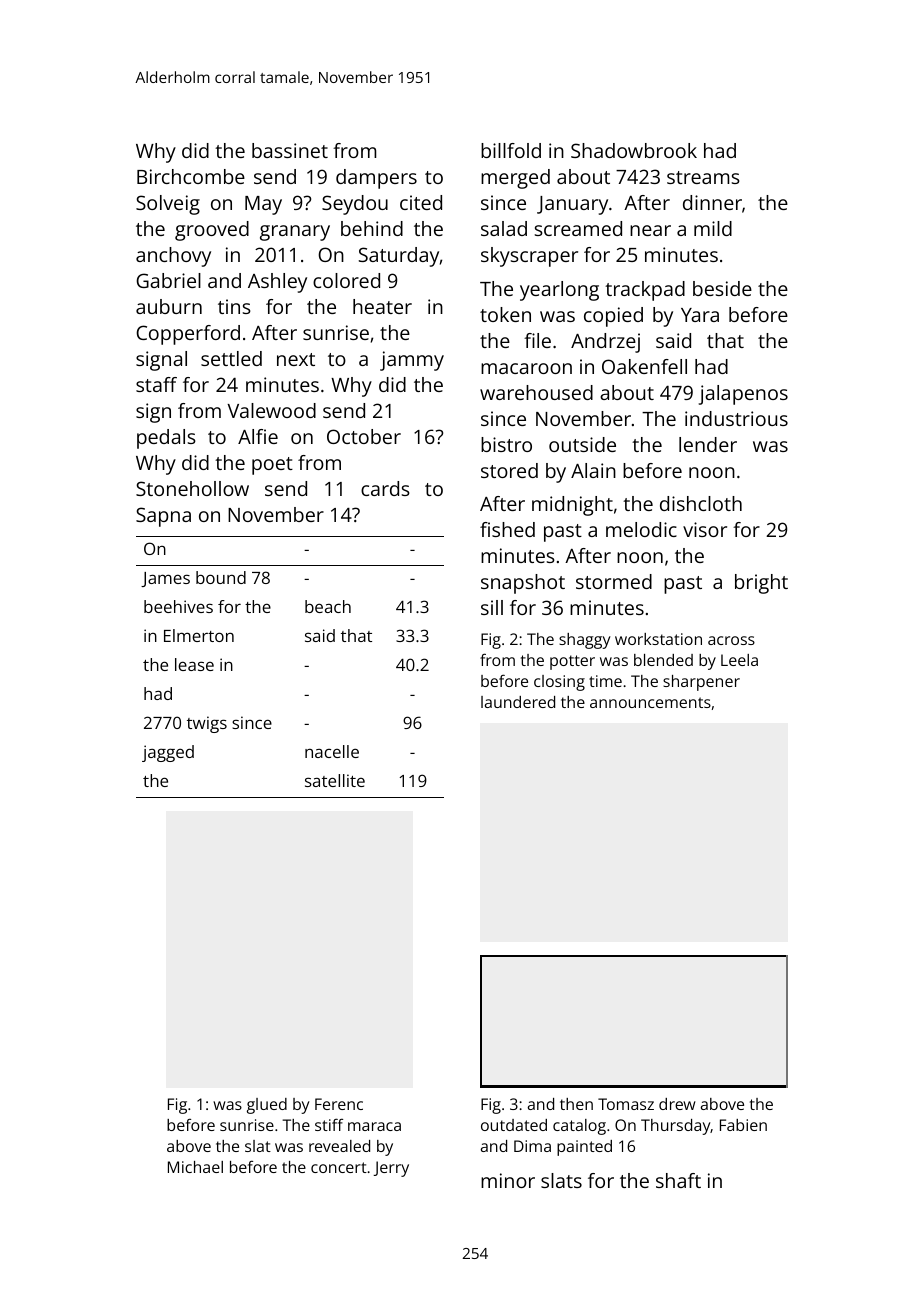 The width and height of the screenshot is (924, 1311). I want to click on glued, so click(267, 1106).
